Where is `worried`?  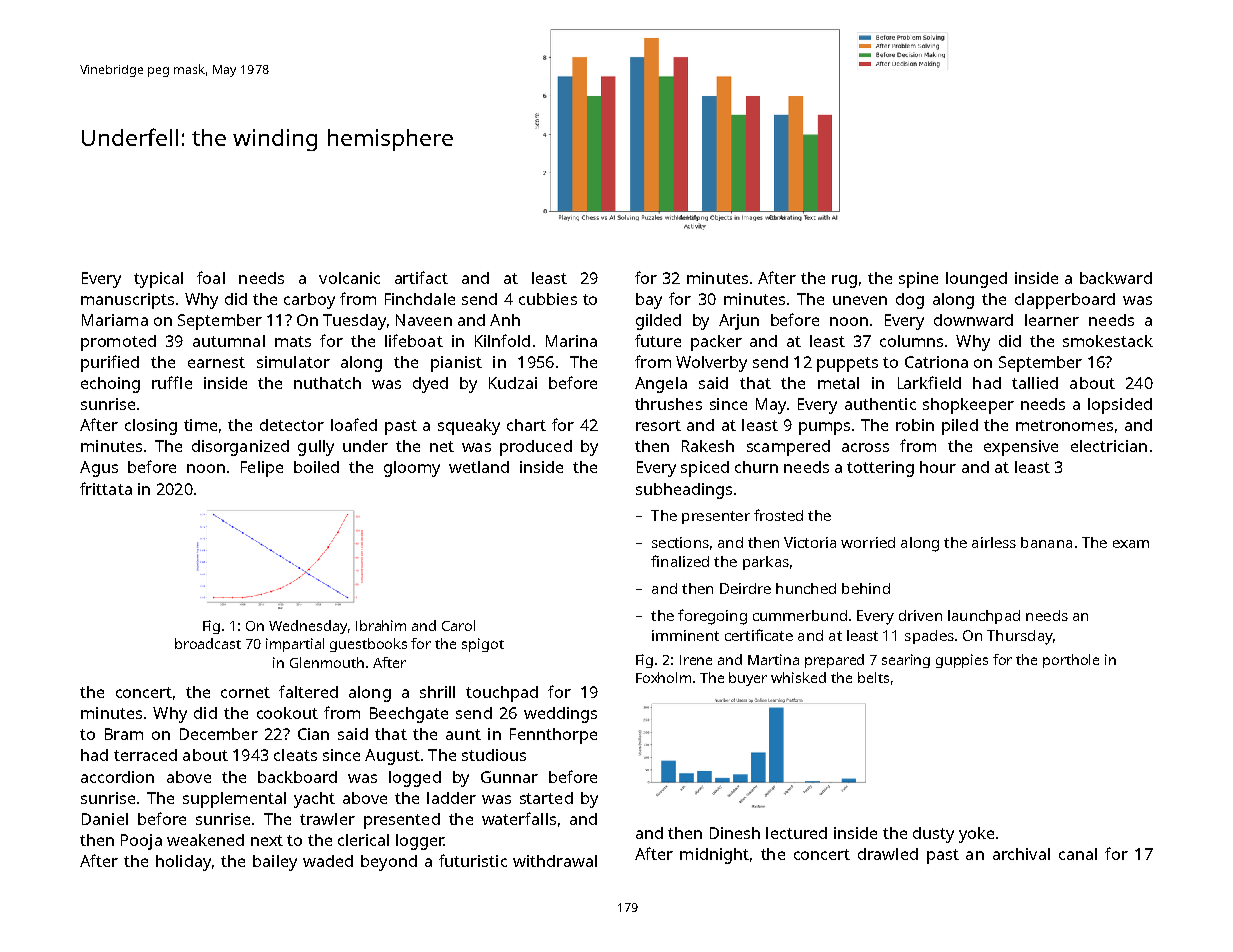
worried is located at coordinates (868, 542).
